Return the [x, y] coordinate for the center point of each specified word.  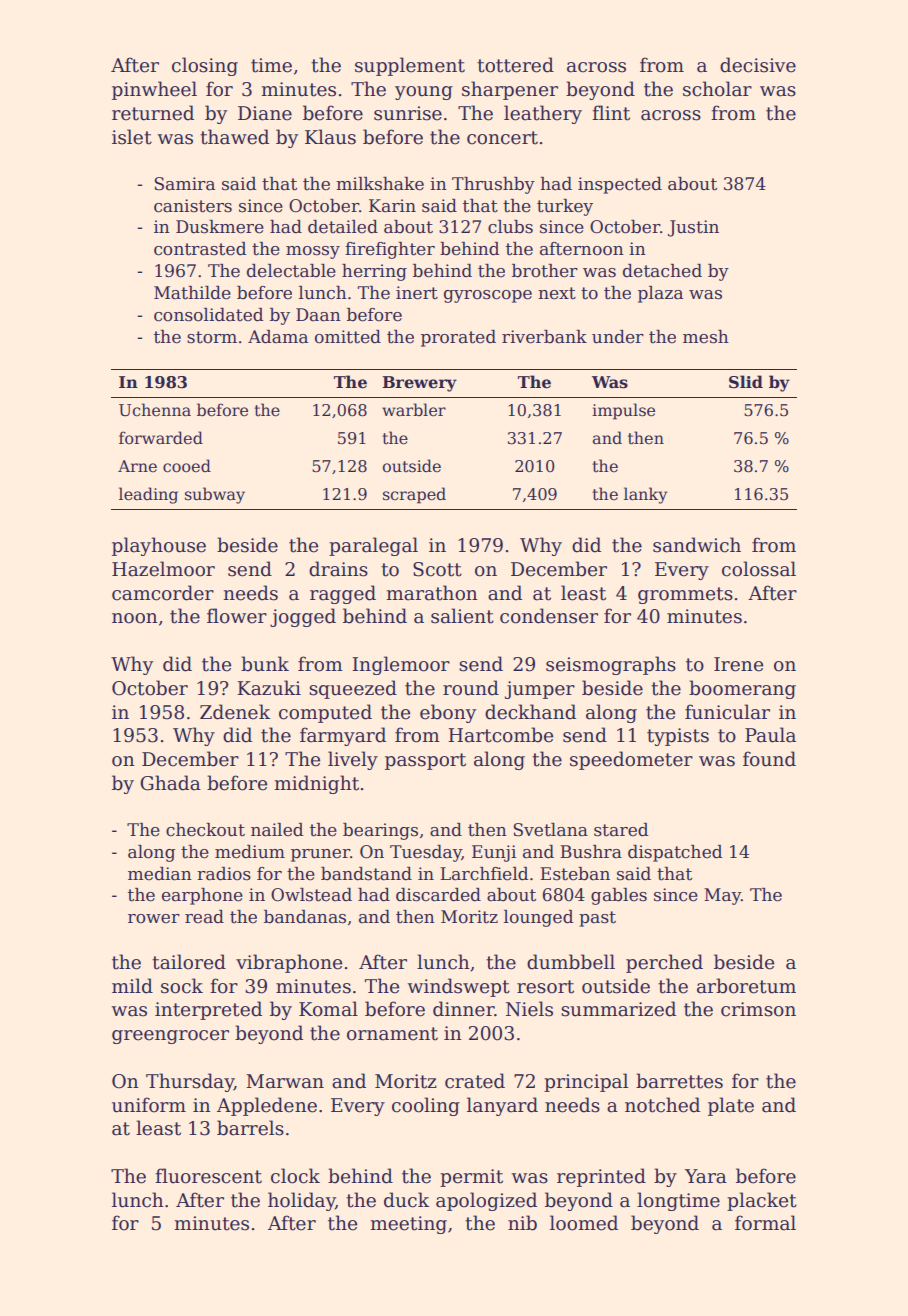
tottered [515, 65]
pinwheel [154, 90]
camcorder [163, 593]
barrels [250, 1128]
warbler [414, 410]
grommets [685, 595]
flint [611, 113]
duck [406, 1200]
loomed [584, 1223]
